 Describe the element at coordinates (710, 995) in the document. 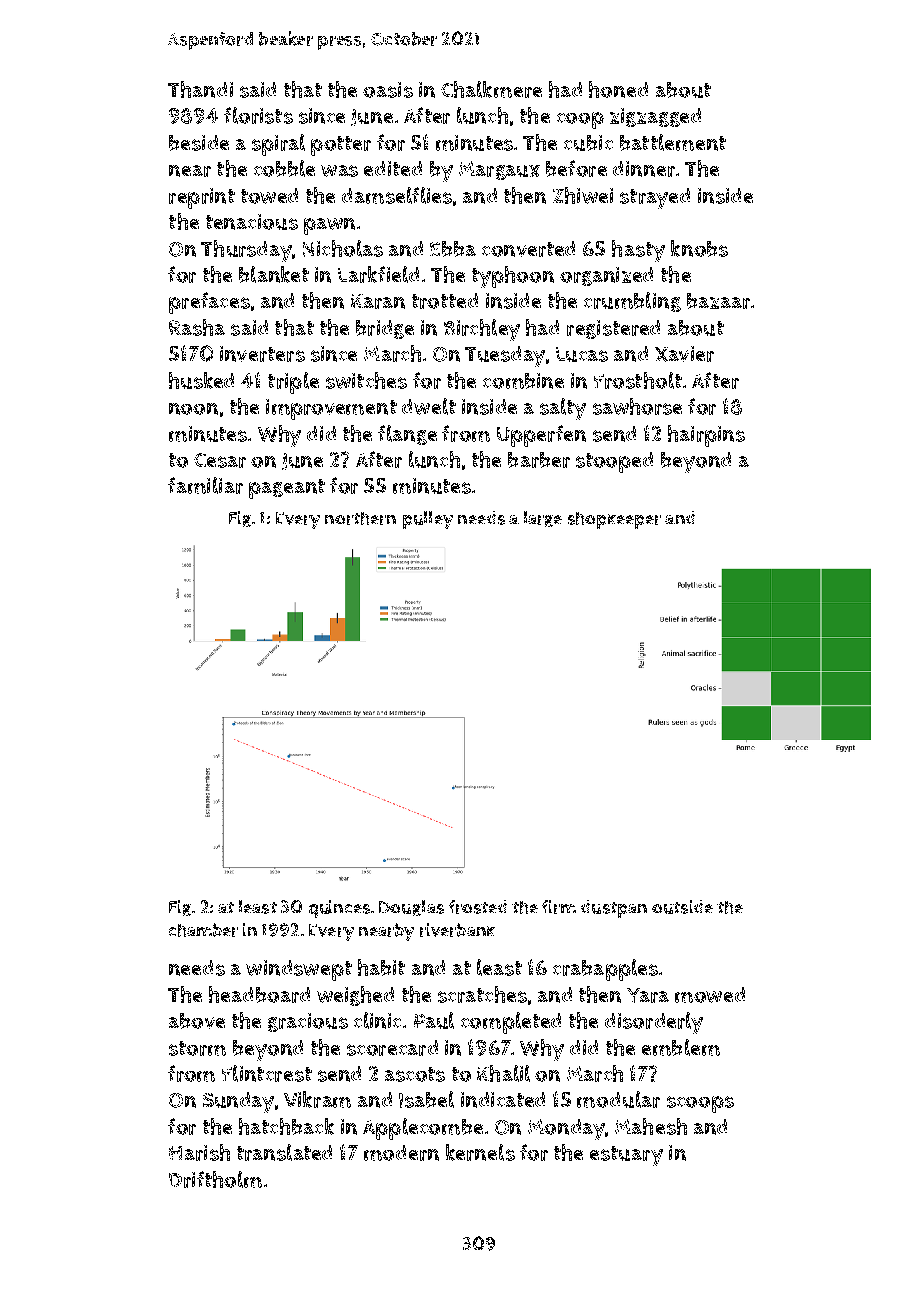

I see `mowed` at that location.
